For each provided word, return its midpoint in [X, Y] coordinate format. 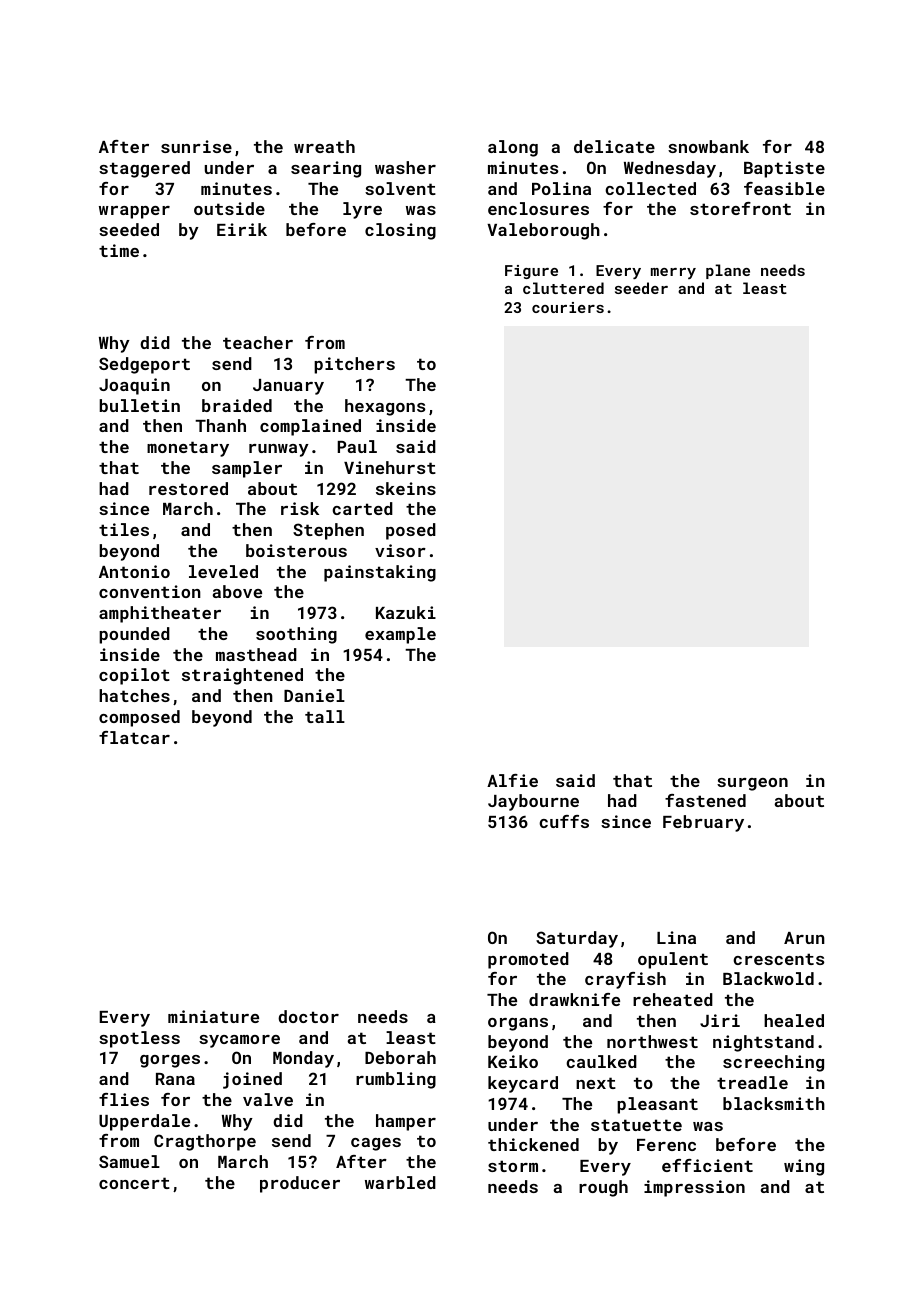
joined [252, 1080]
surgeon [752, 784]
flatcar [134, 737]
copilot [134, 676]
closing [400, 231]
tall [325, 716]
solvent [400, 188]
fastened [705, 800]
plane [728, 271]
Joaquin [134, 386]
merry [673, 273]
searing [326, 169]
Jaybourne [533, 802]
